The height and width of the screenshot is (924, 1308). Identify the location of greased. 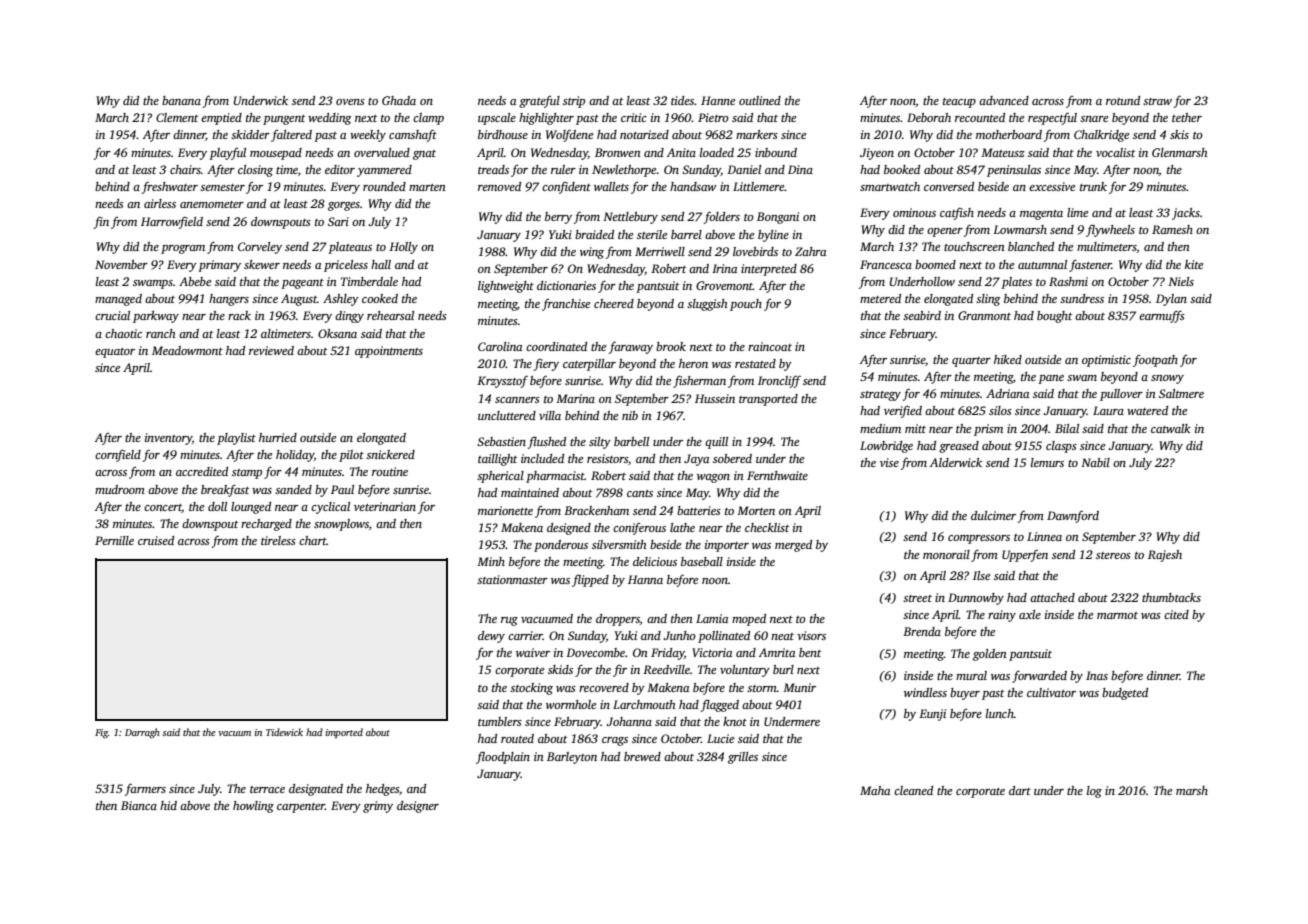
(959, 447).
